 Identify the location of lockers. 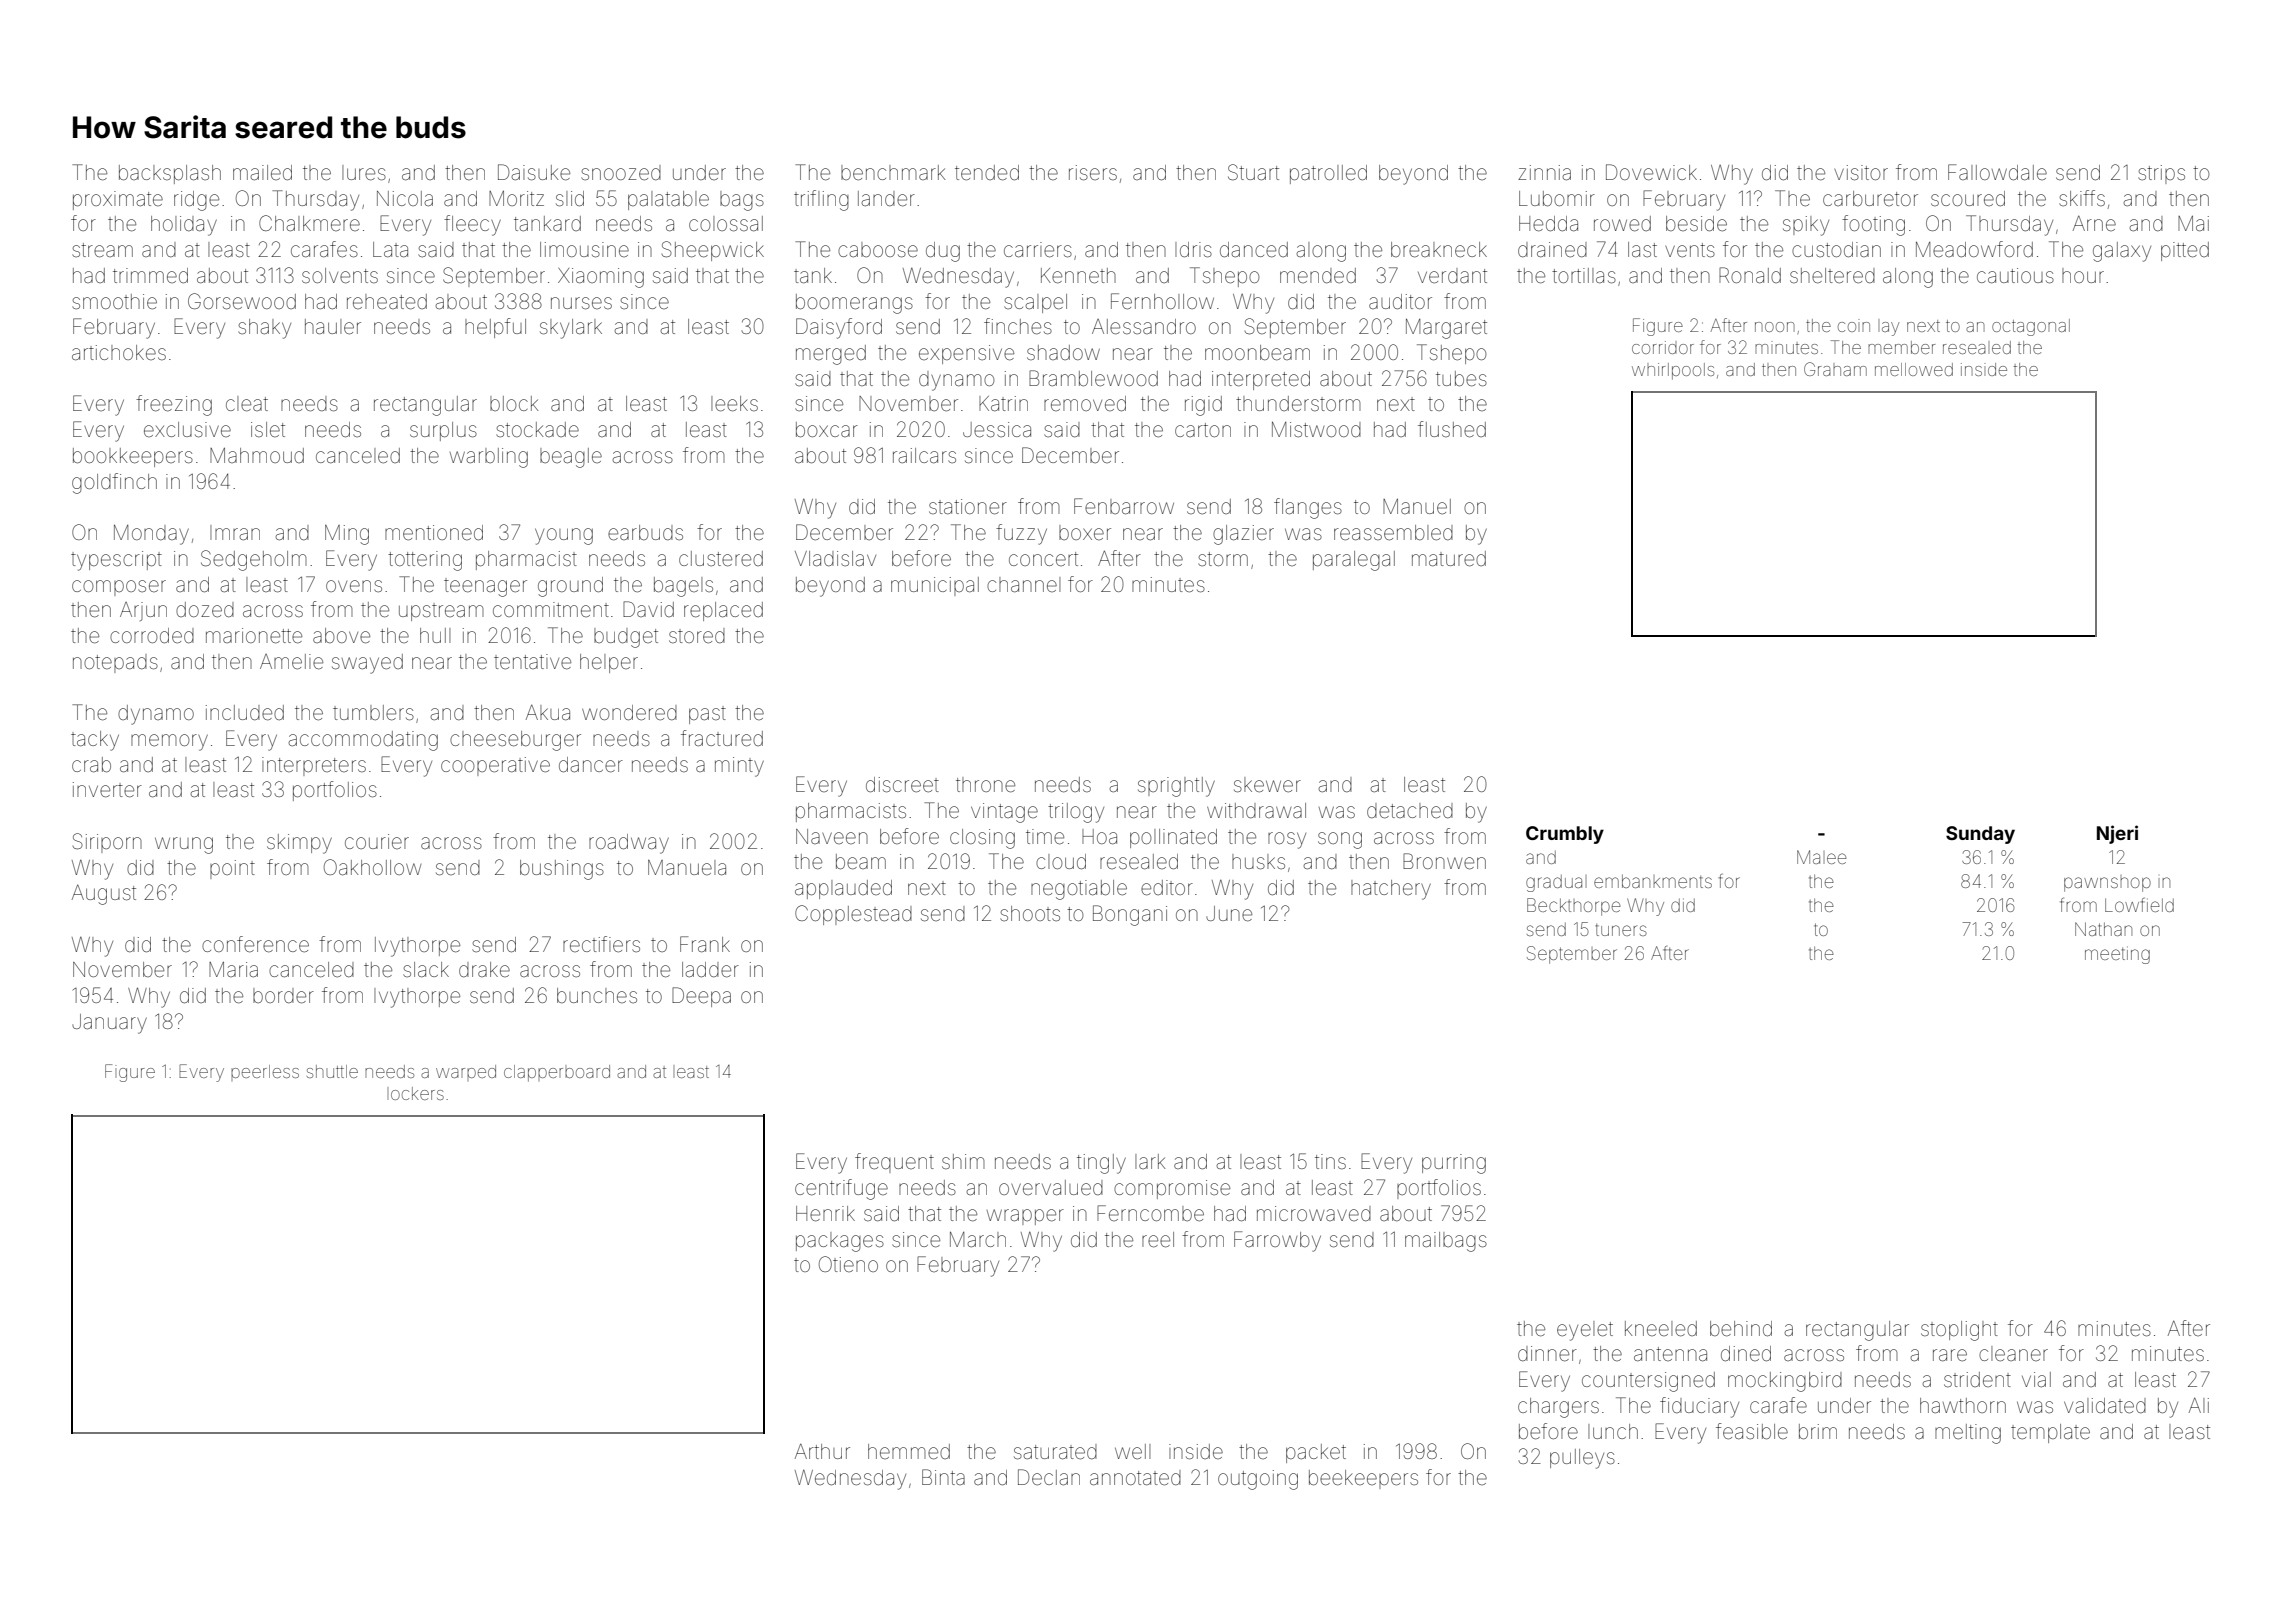
(417, 1093).
